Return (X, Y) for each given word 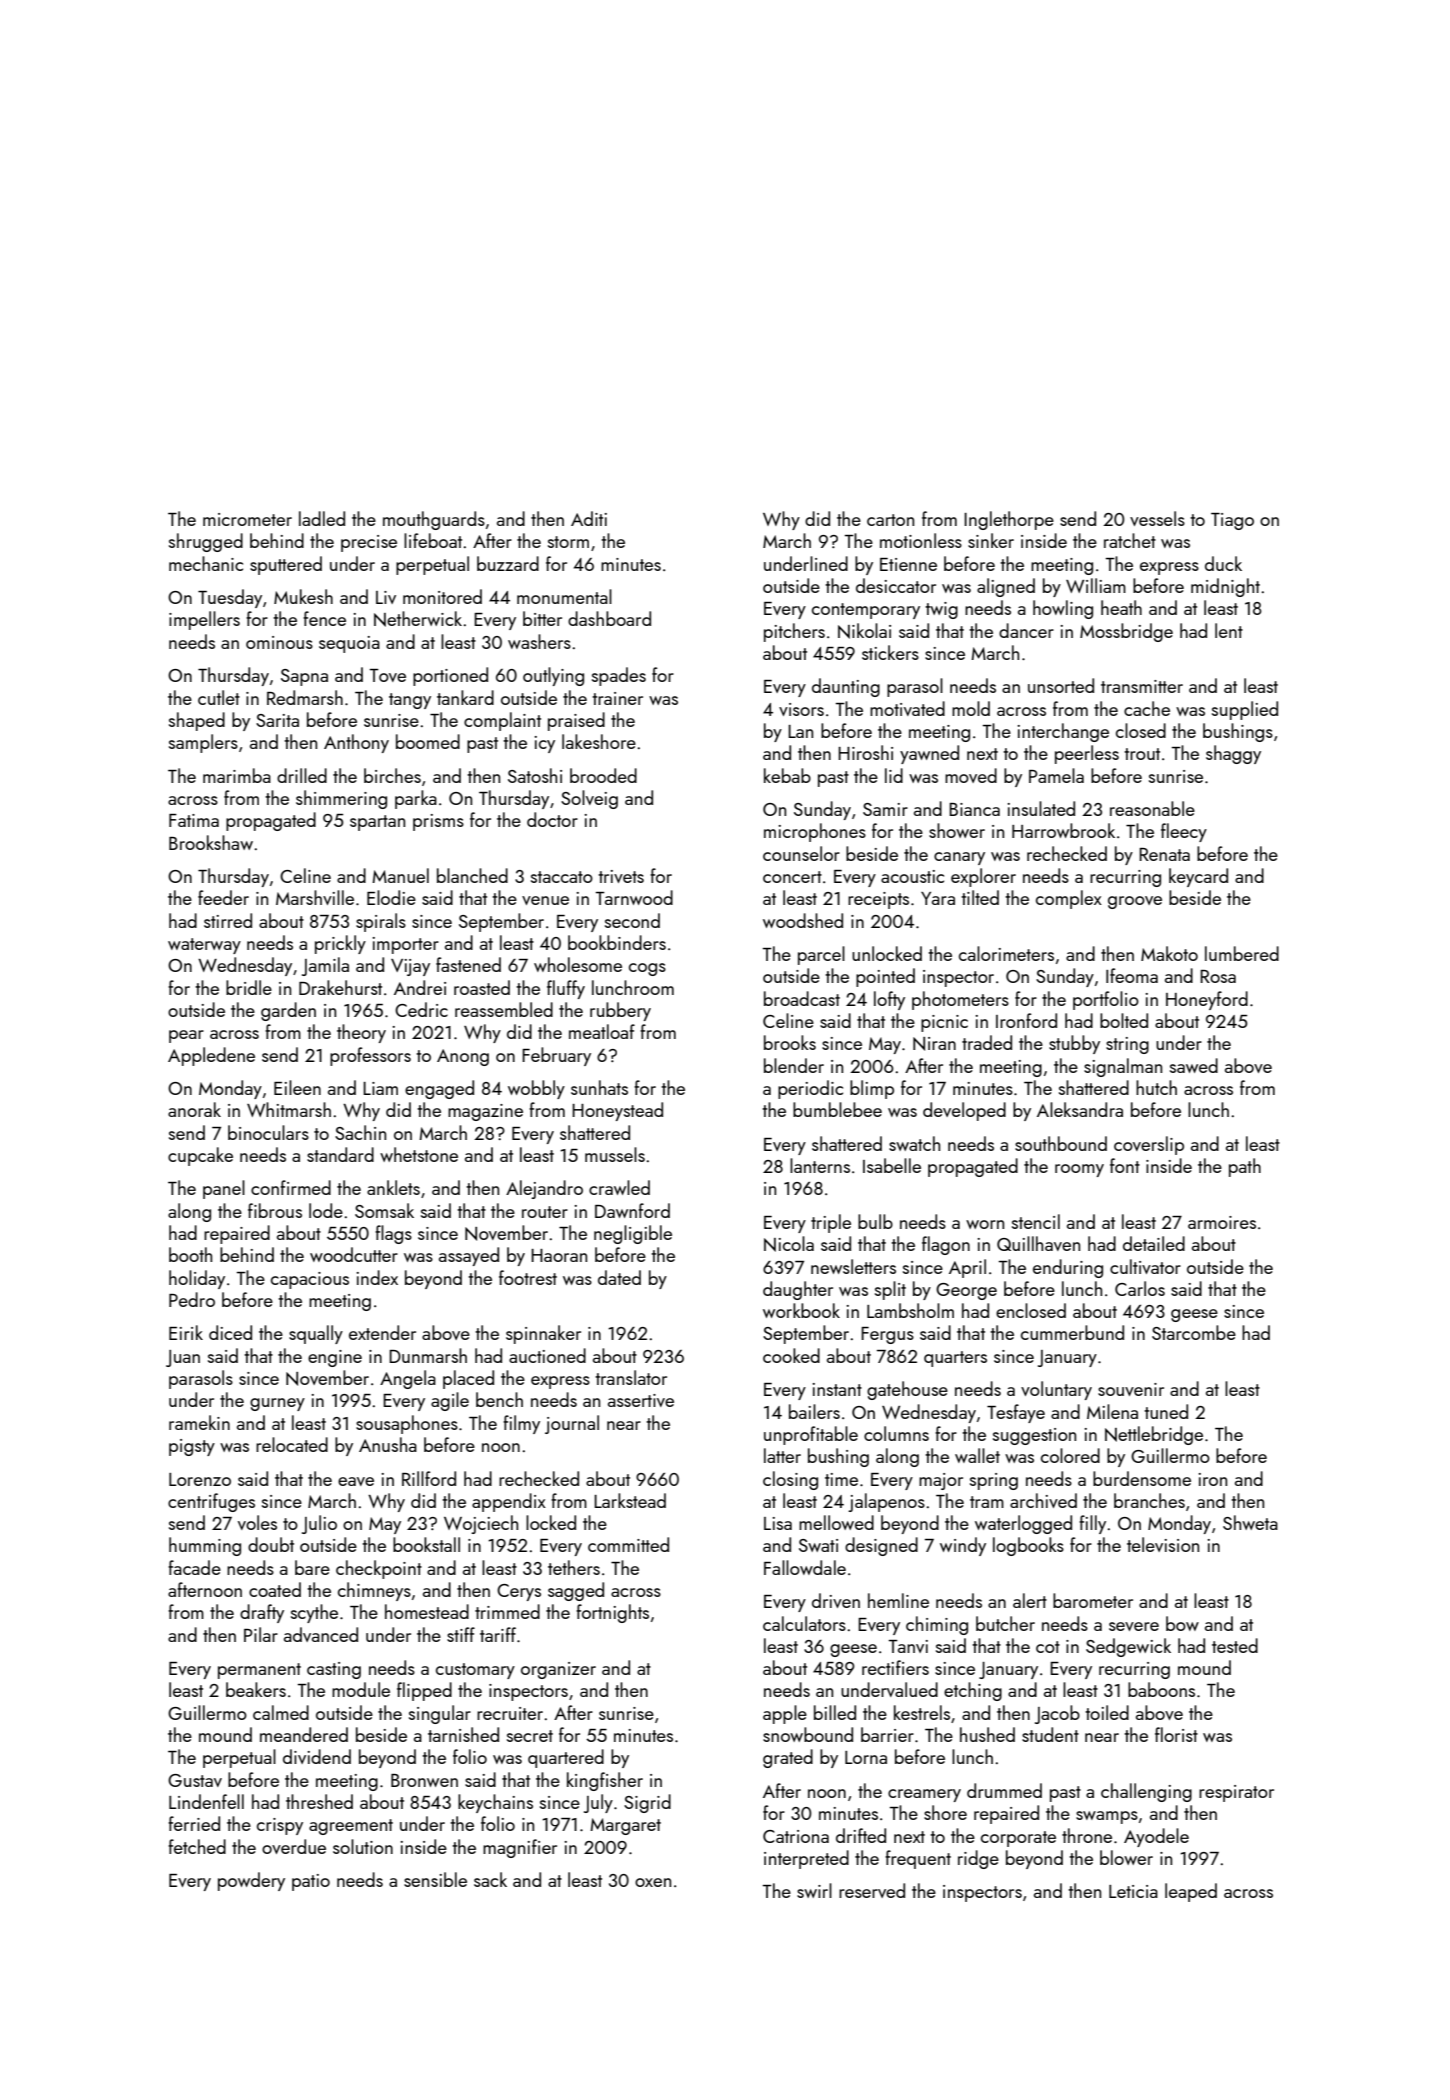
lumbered (1242, 953)
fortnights (612, 1613)
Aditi (589, 518)
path (1245, 1167)
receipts (878, 900)
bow (1182, 1623)
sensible (435, 1879)
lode (326, 1210)
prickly (340, 944)
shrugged (206, 542)
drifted (861, 1835)
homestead (427, 1611)
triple (831, 1223)
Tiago (1232, 521)
